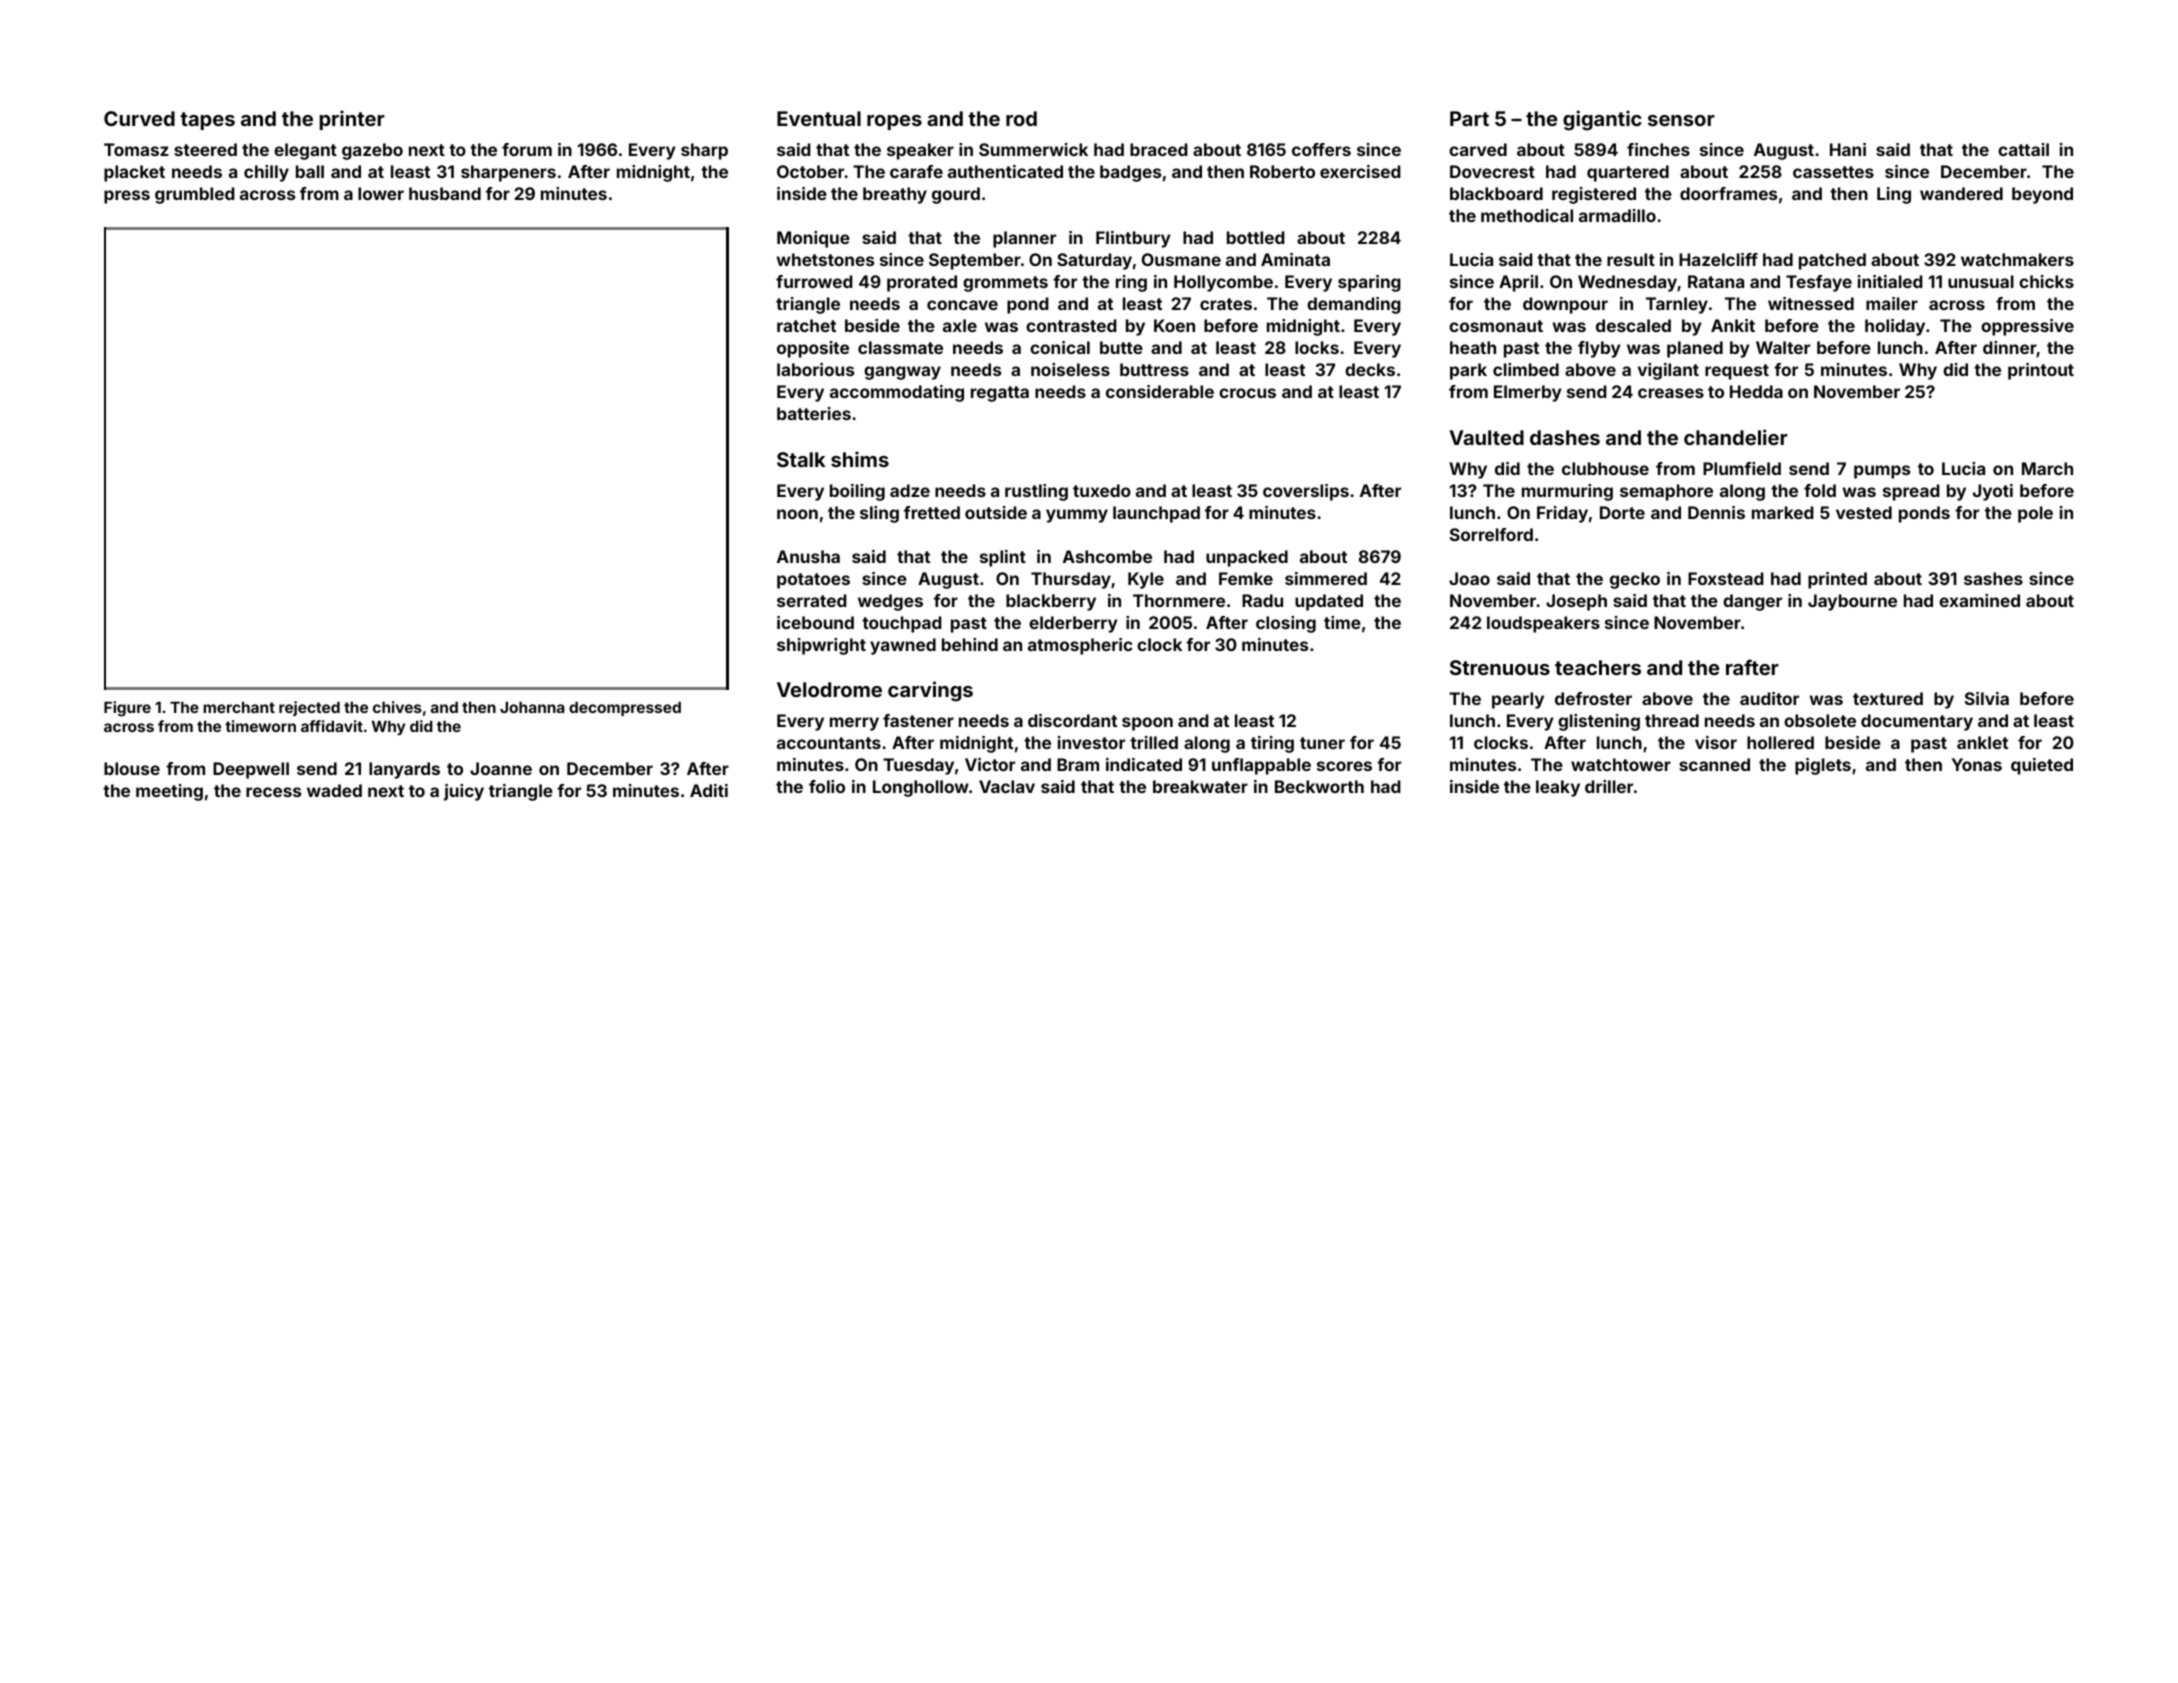 Image resolution: width=2178 pixels, height=1683 pixels. What do you see at coordinates (709, 790) in the screenshot?
I see `Aditi` at bounding box center [709, 790].
